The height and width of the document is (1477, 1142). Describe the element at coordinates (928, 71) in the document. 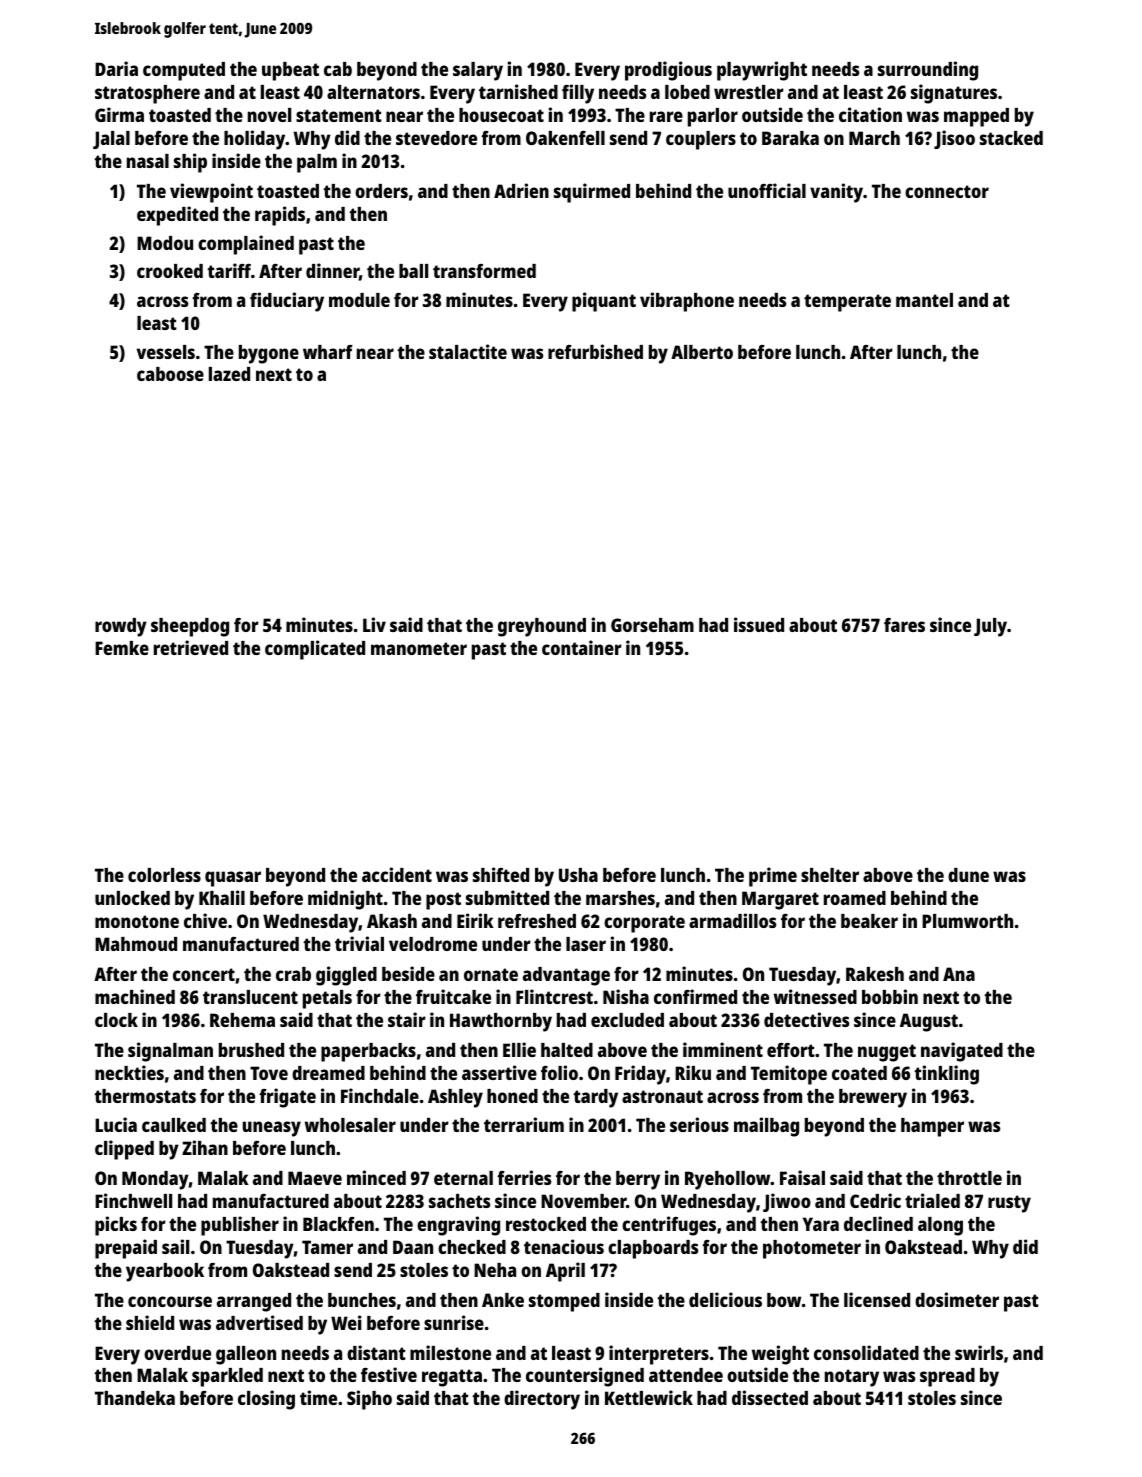

I see `surrounding` at that location.
